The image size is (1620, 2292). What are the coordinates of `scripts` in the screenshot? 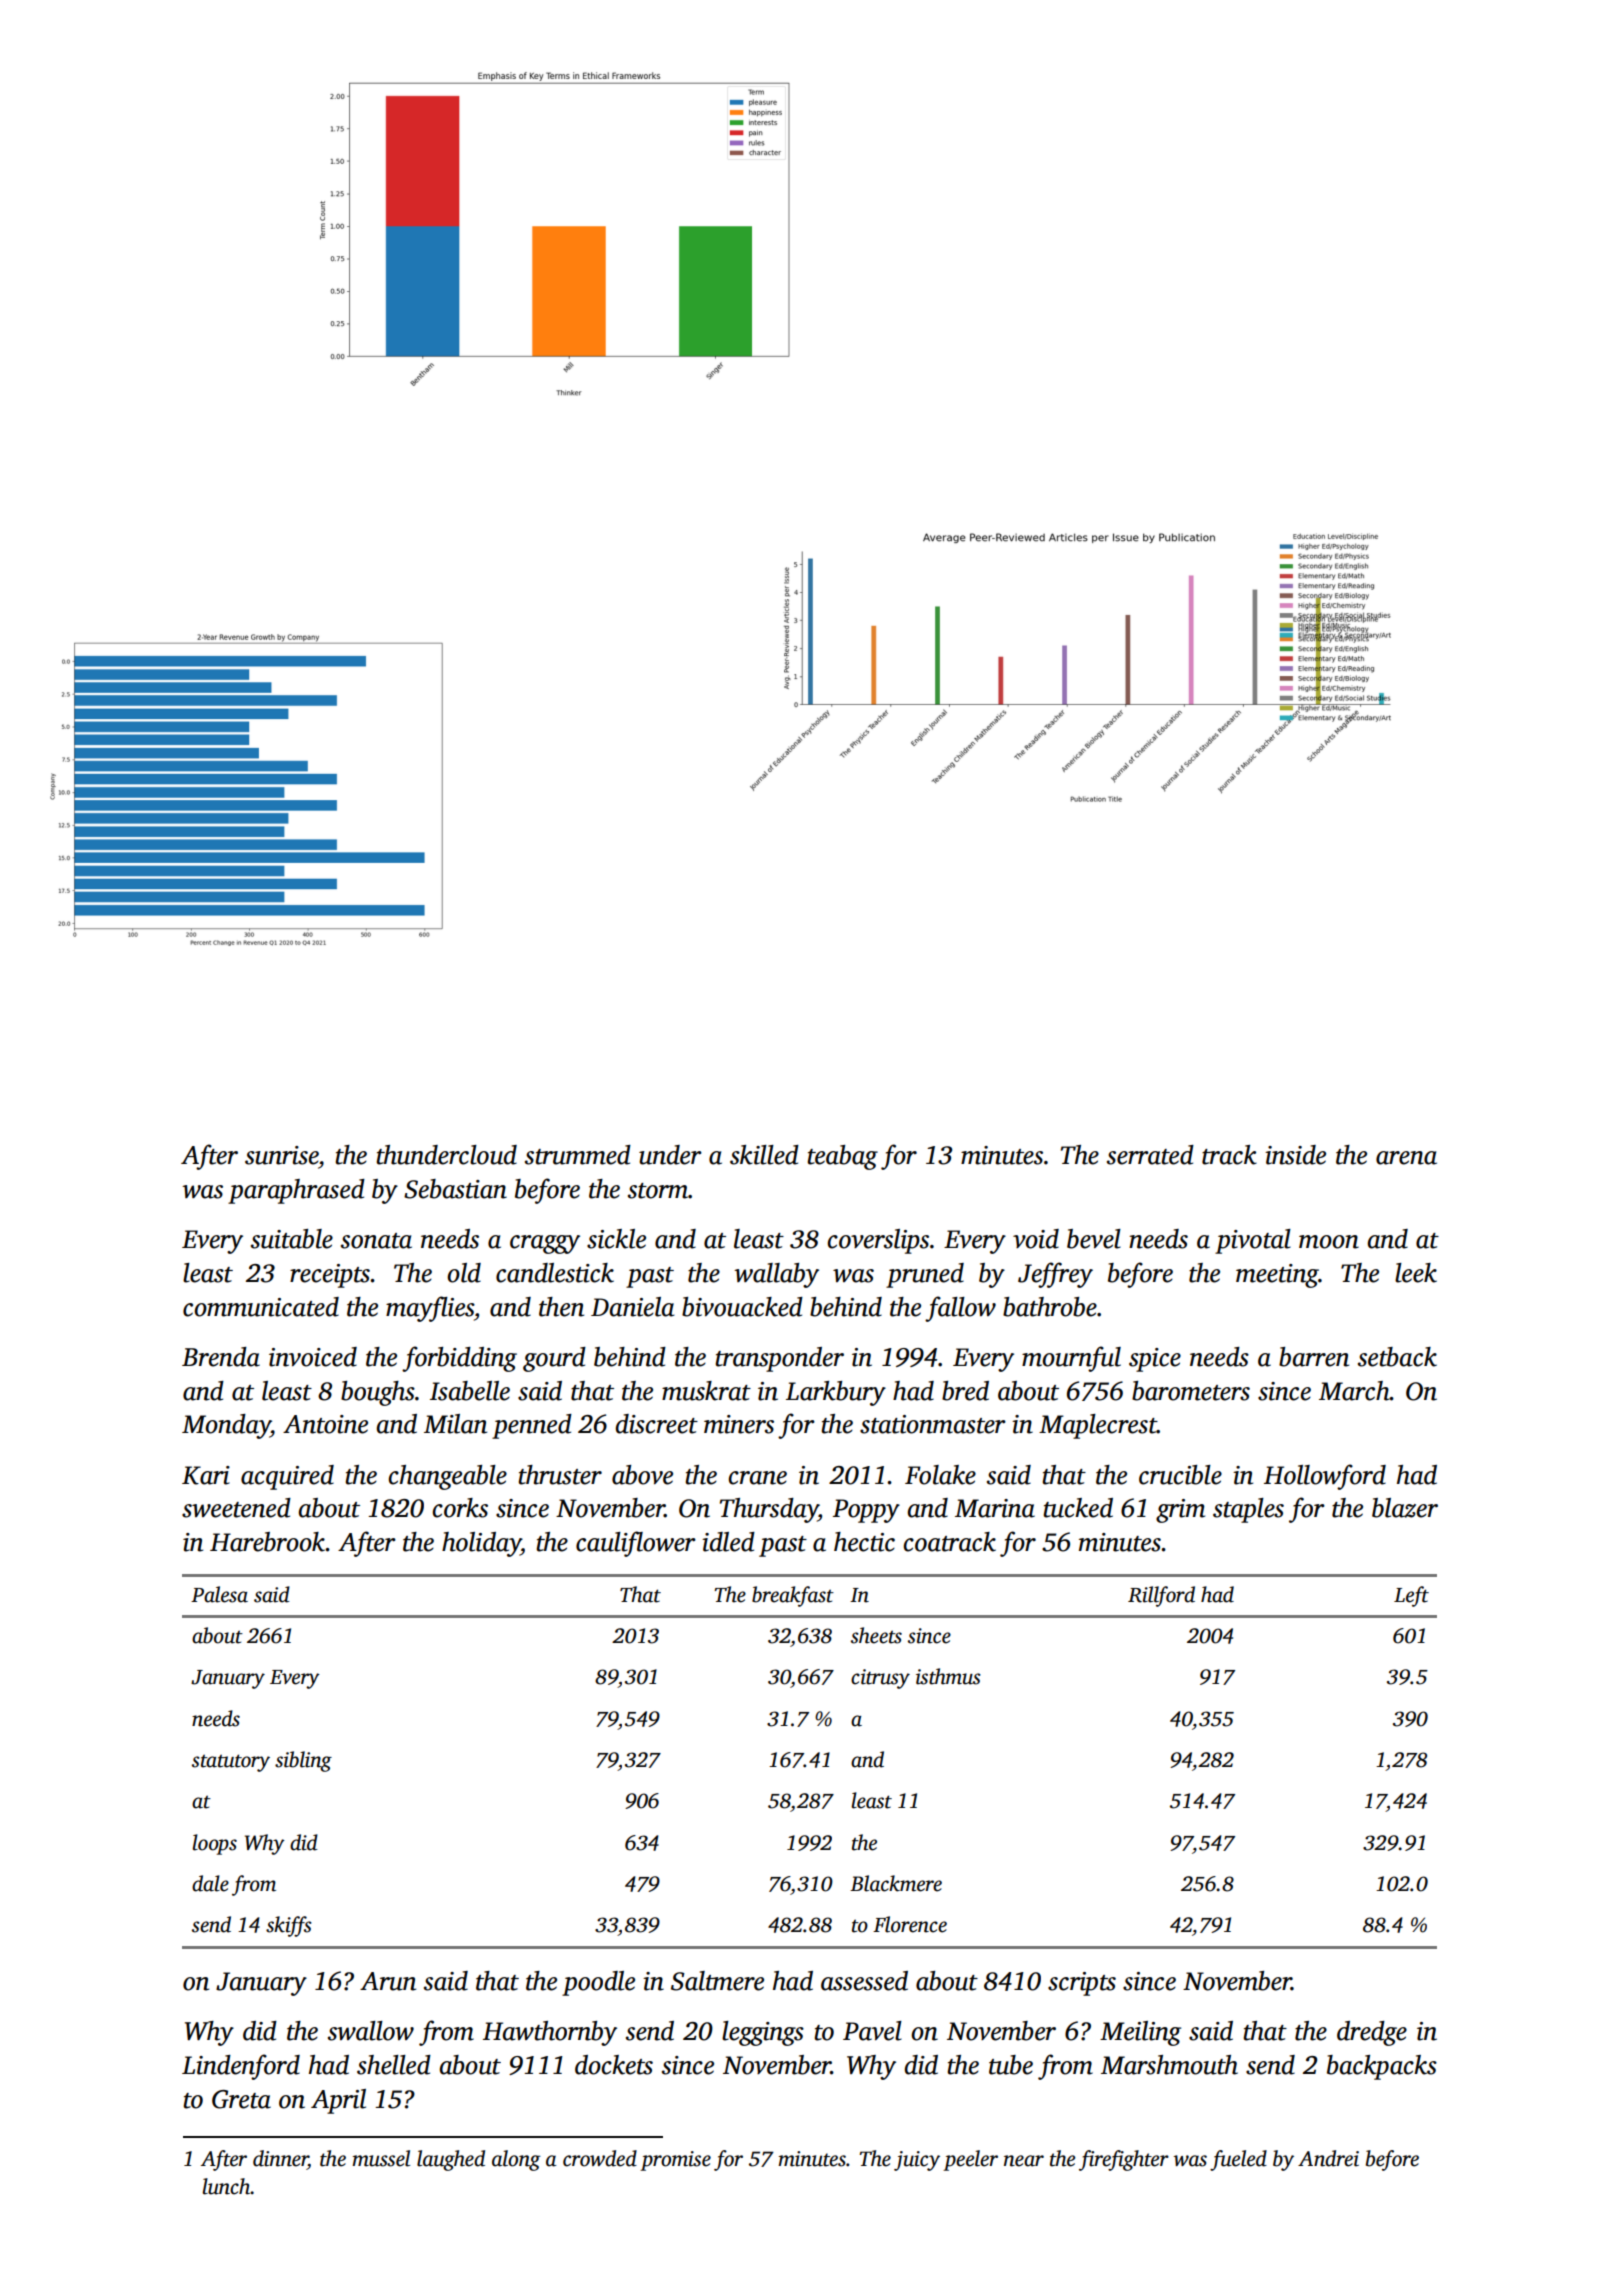 It's located at (1082, 1984).
